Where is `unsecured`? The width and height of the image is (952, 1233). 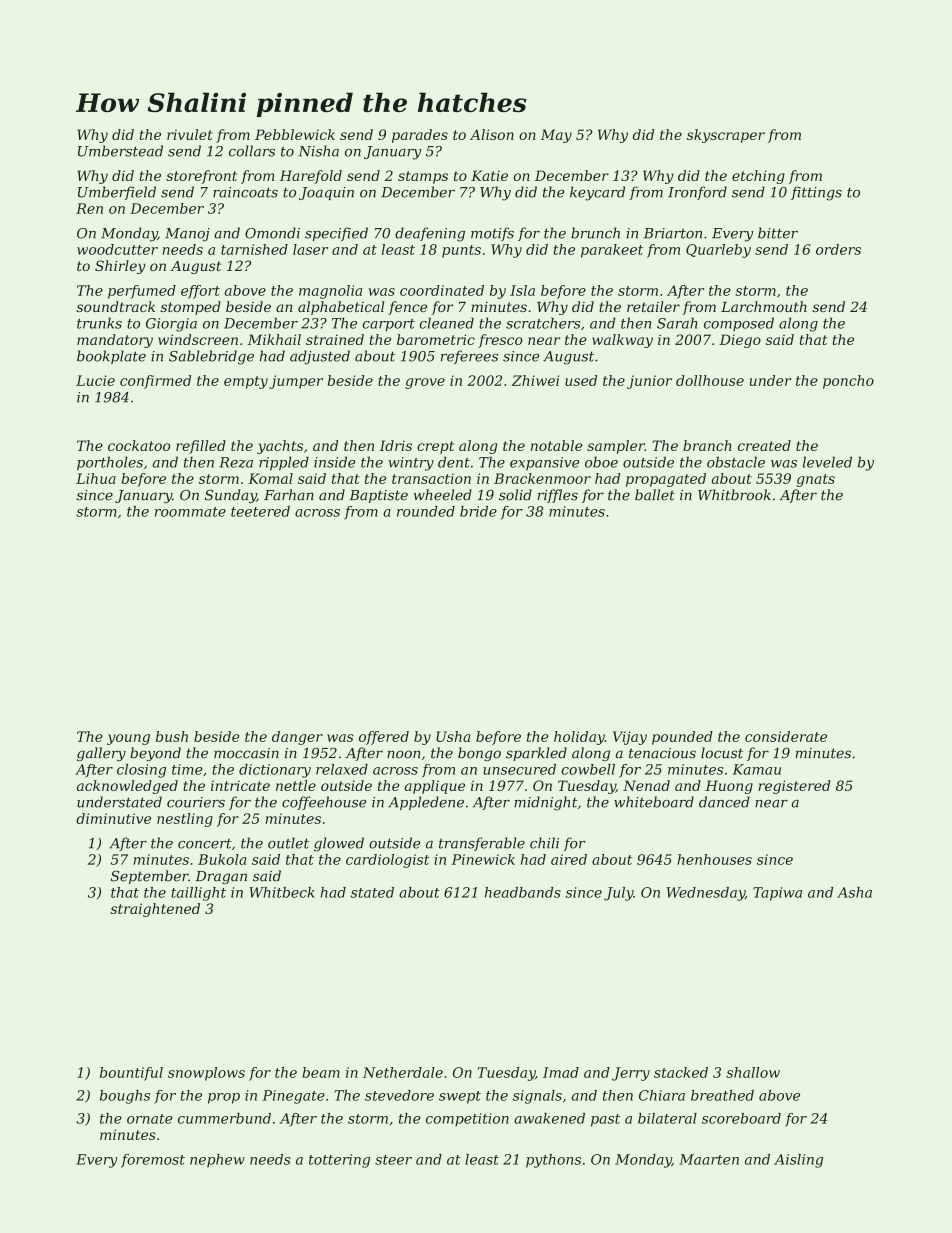
unsecured is located at coordinates (519, 769).
